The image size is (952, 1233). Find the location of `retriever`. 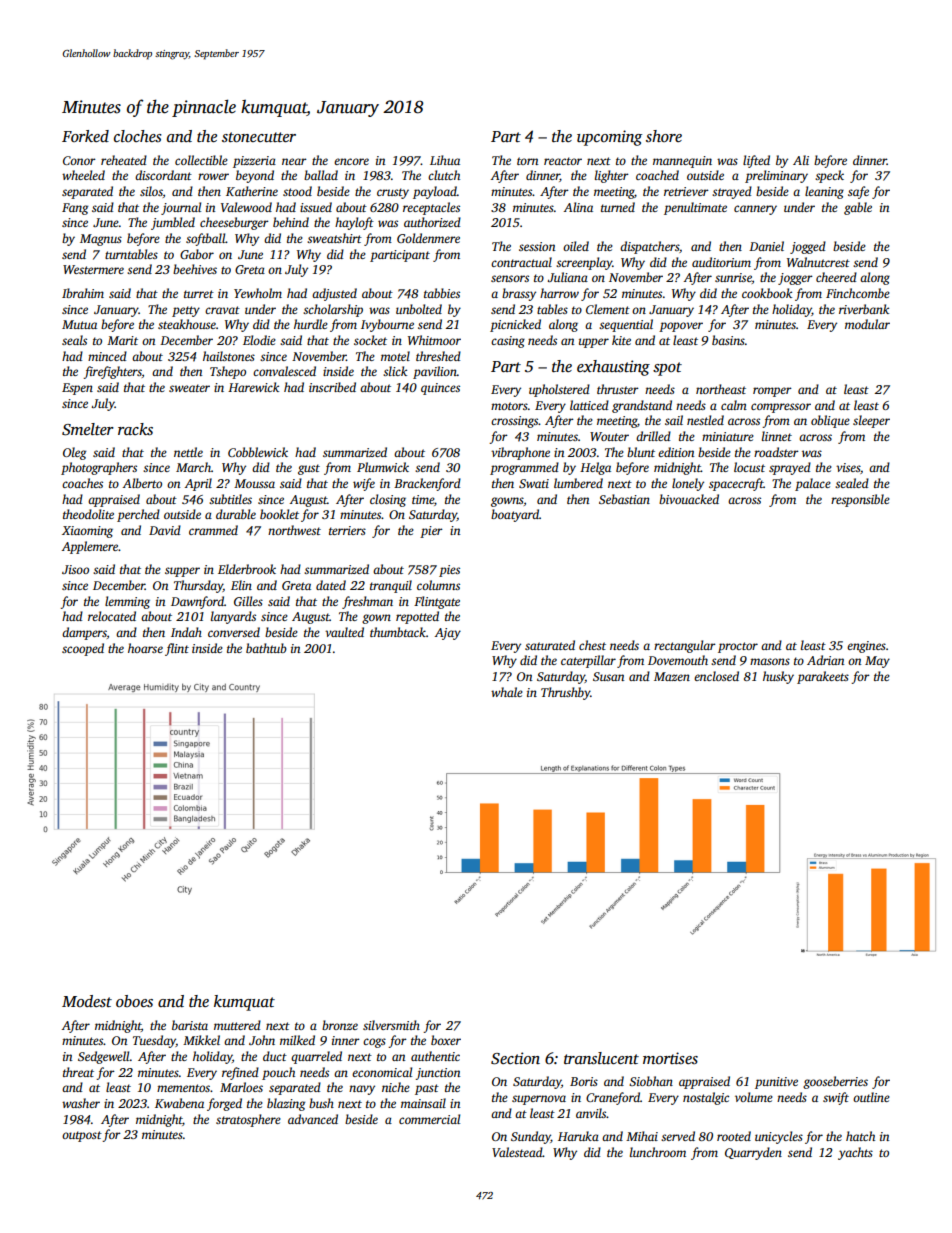

retriever is located at coordinates (686, 191).
